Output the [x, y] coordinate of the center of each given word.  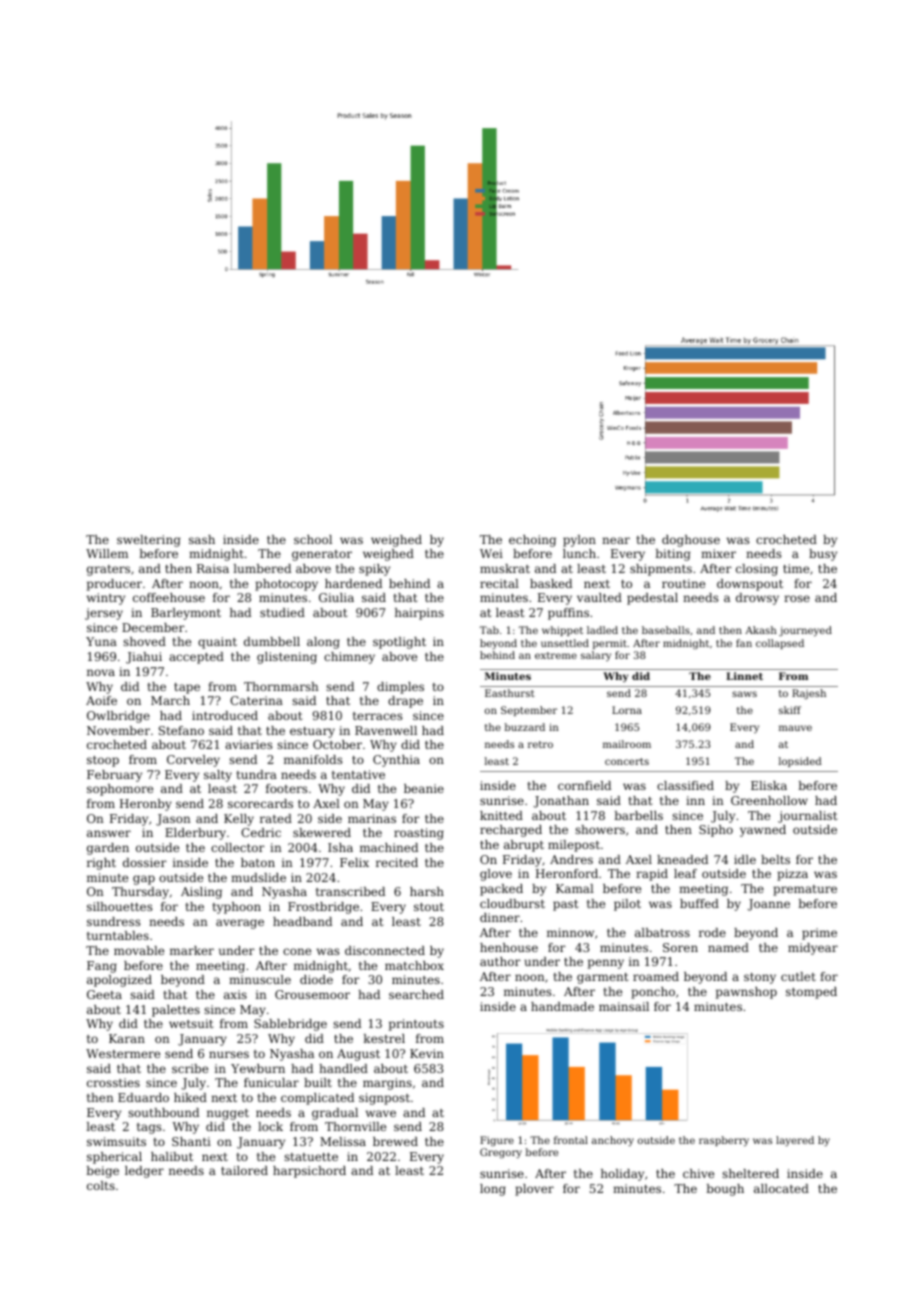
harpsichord [309, 1172]
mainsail [624, 1006]
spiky [374, 570]
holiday [622, 1175]
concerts [627, 761]
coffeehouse [169, 597]
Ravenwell [386, 730]
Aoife [101, 700]
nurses [229, 1054]
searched [416, 994]
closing [757, 570]
